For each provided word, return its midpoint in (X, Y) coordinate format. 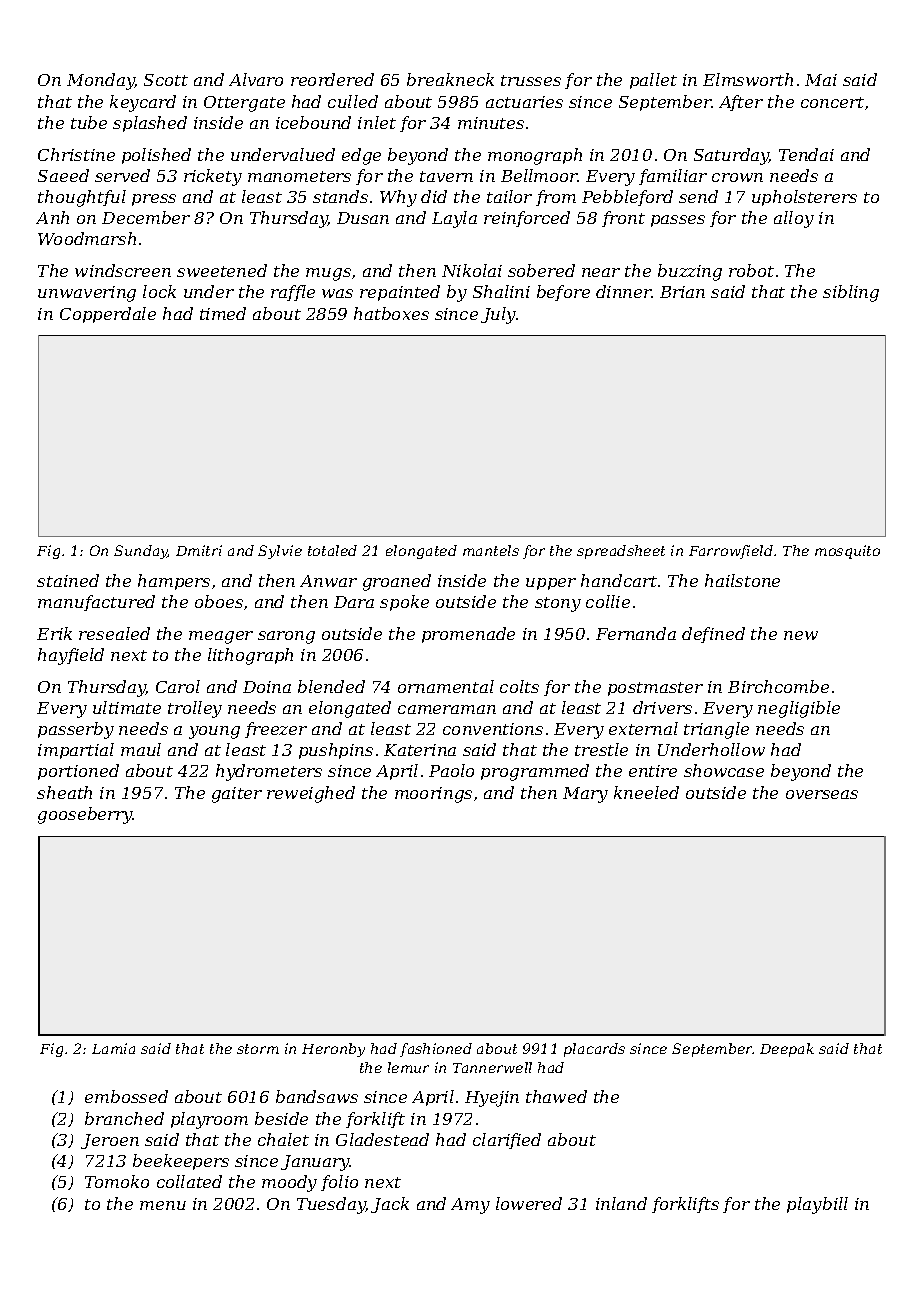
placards (594, 1050)
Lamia (113, 1048)
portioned (78, 772)
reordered (332, 79)
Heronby (333, 1050)
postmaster (655, 689)
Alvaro (256, 79)
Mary (585, 795)
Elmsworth (748, 79)
